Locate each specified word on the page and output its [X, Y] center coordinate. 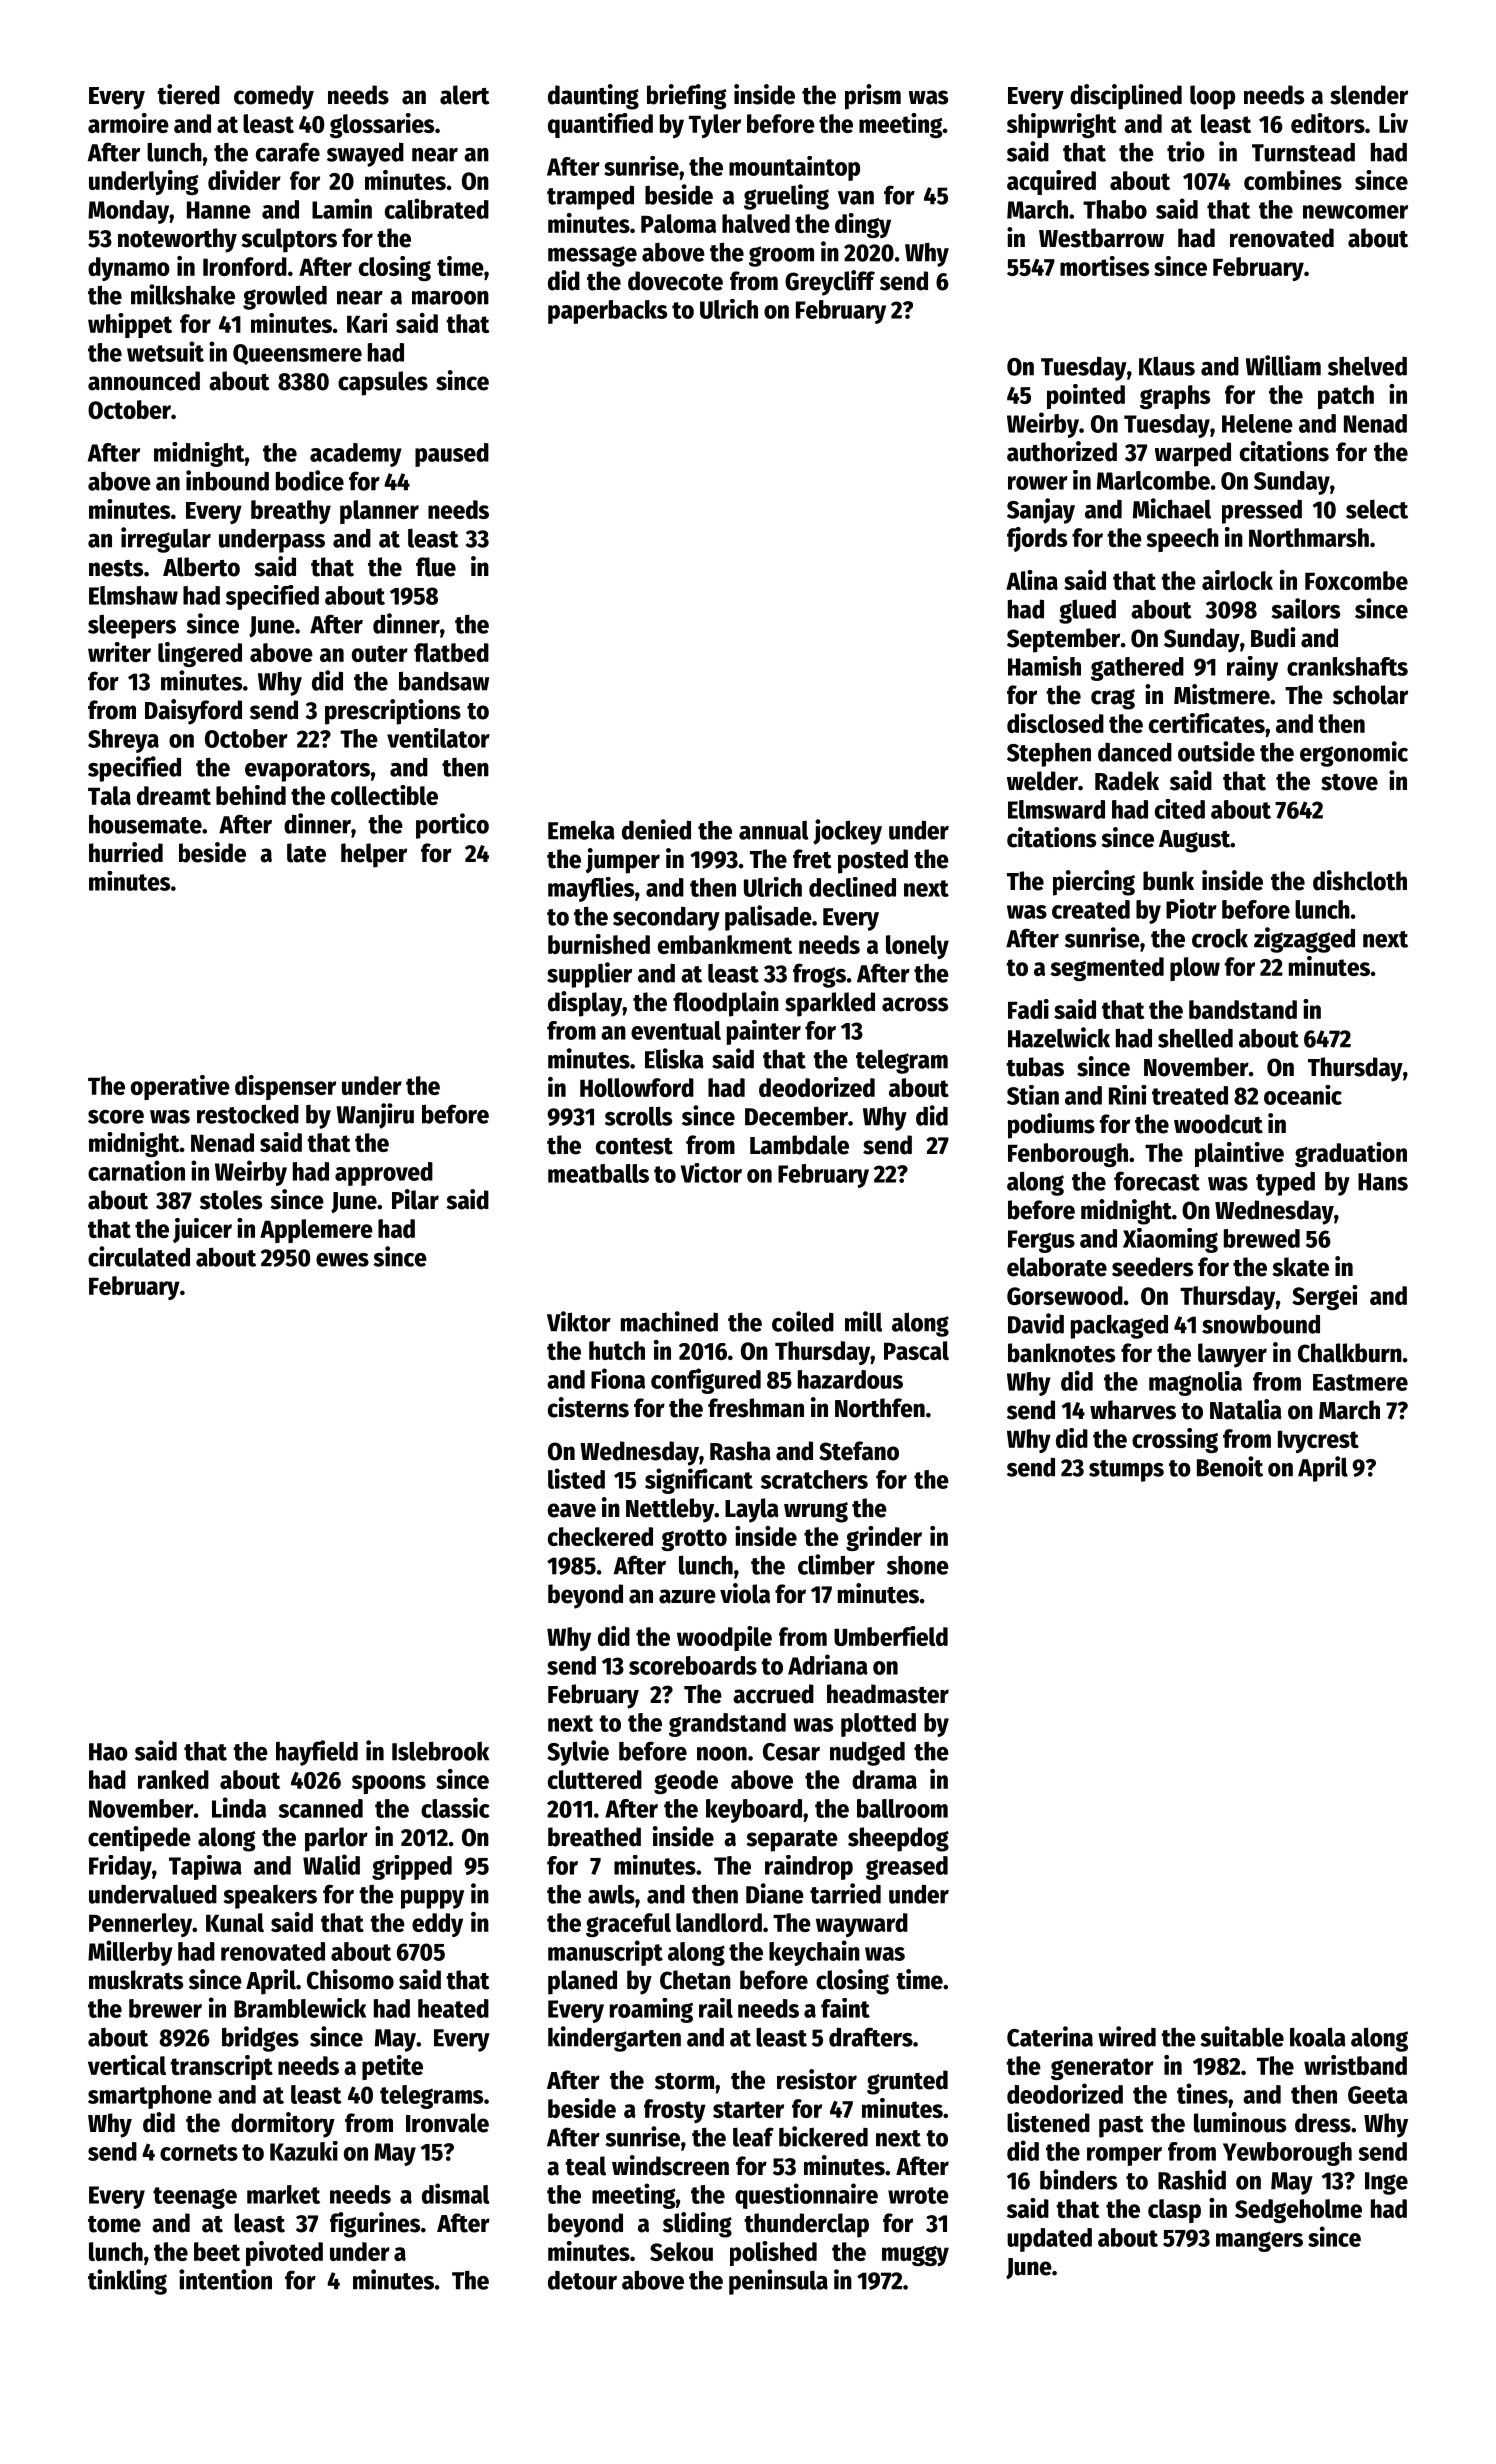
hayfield [317, 1753]
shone [918, 1565]
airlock [1237, 580]
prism [873, 97]
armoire [128, 123]
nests [116, 568]
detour [582, 2280]
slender [1369, 95]
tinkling [127, 2282]
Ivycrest [1318, 1442]
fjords [1037, 539]
